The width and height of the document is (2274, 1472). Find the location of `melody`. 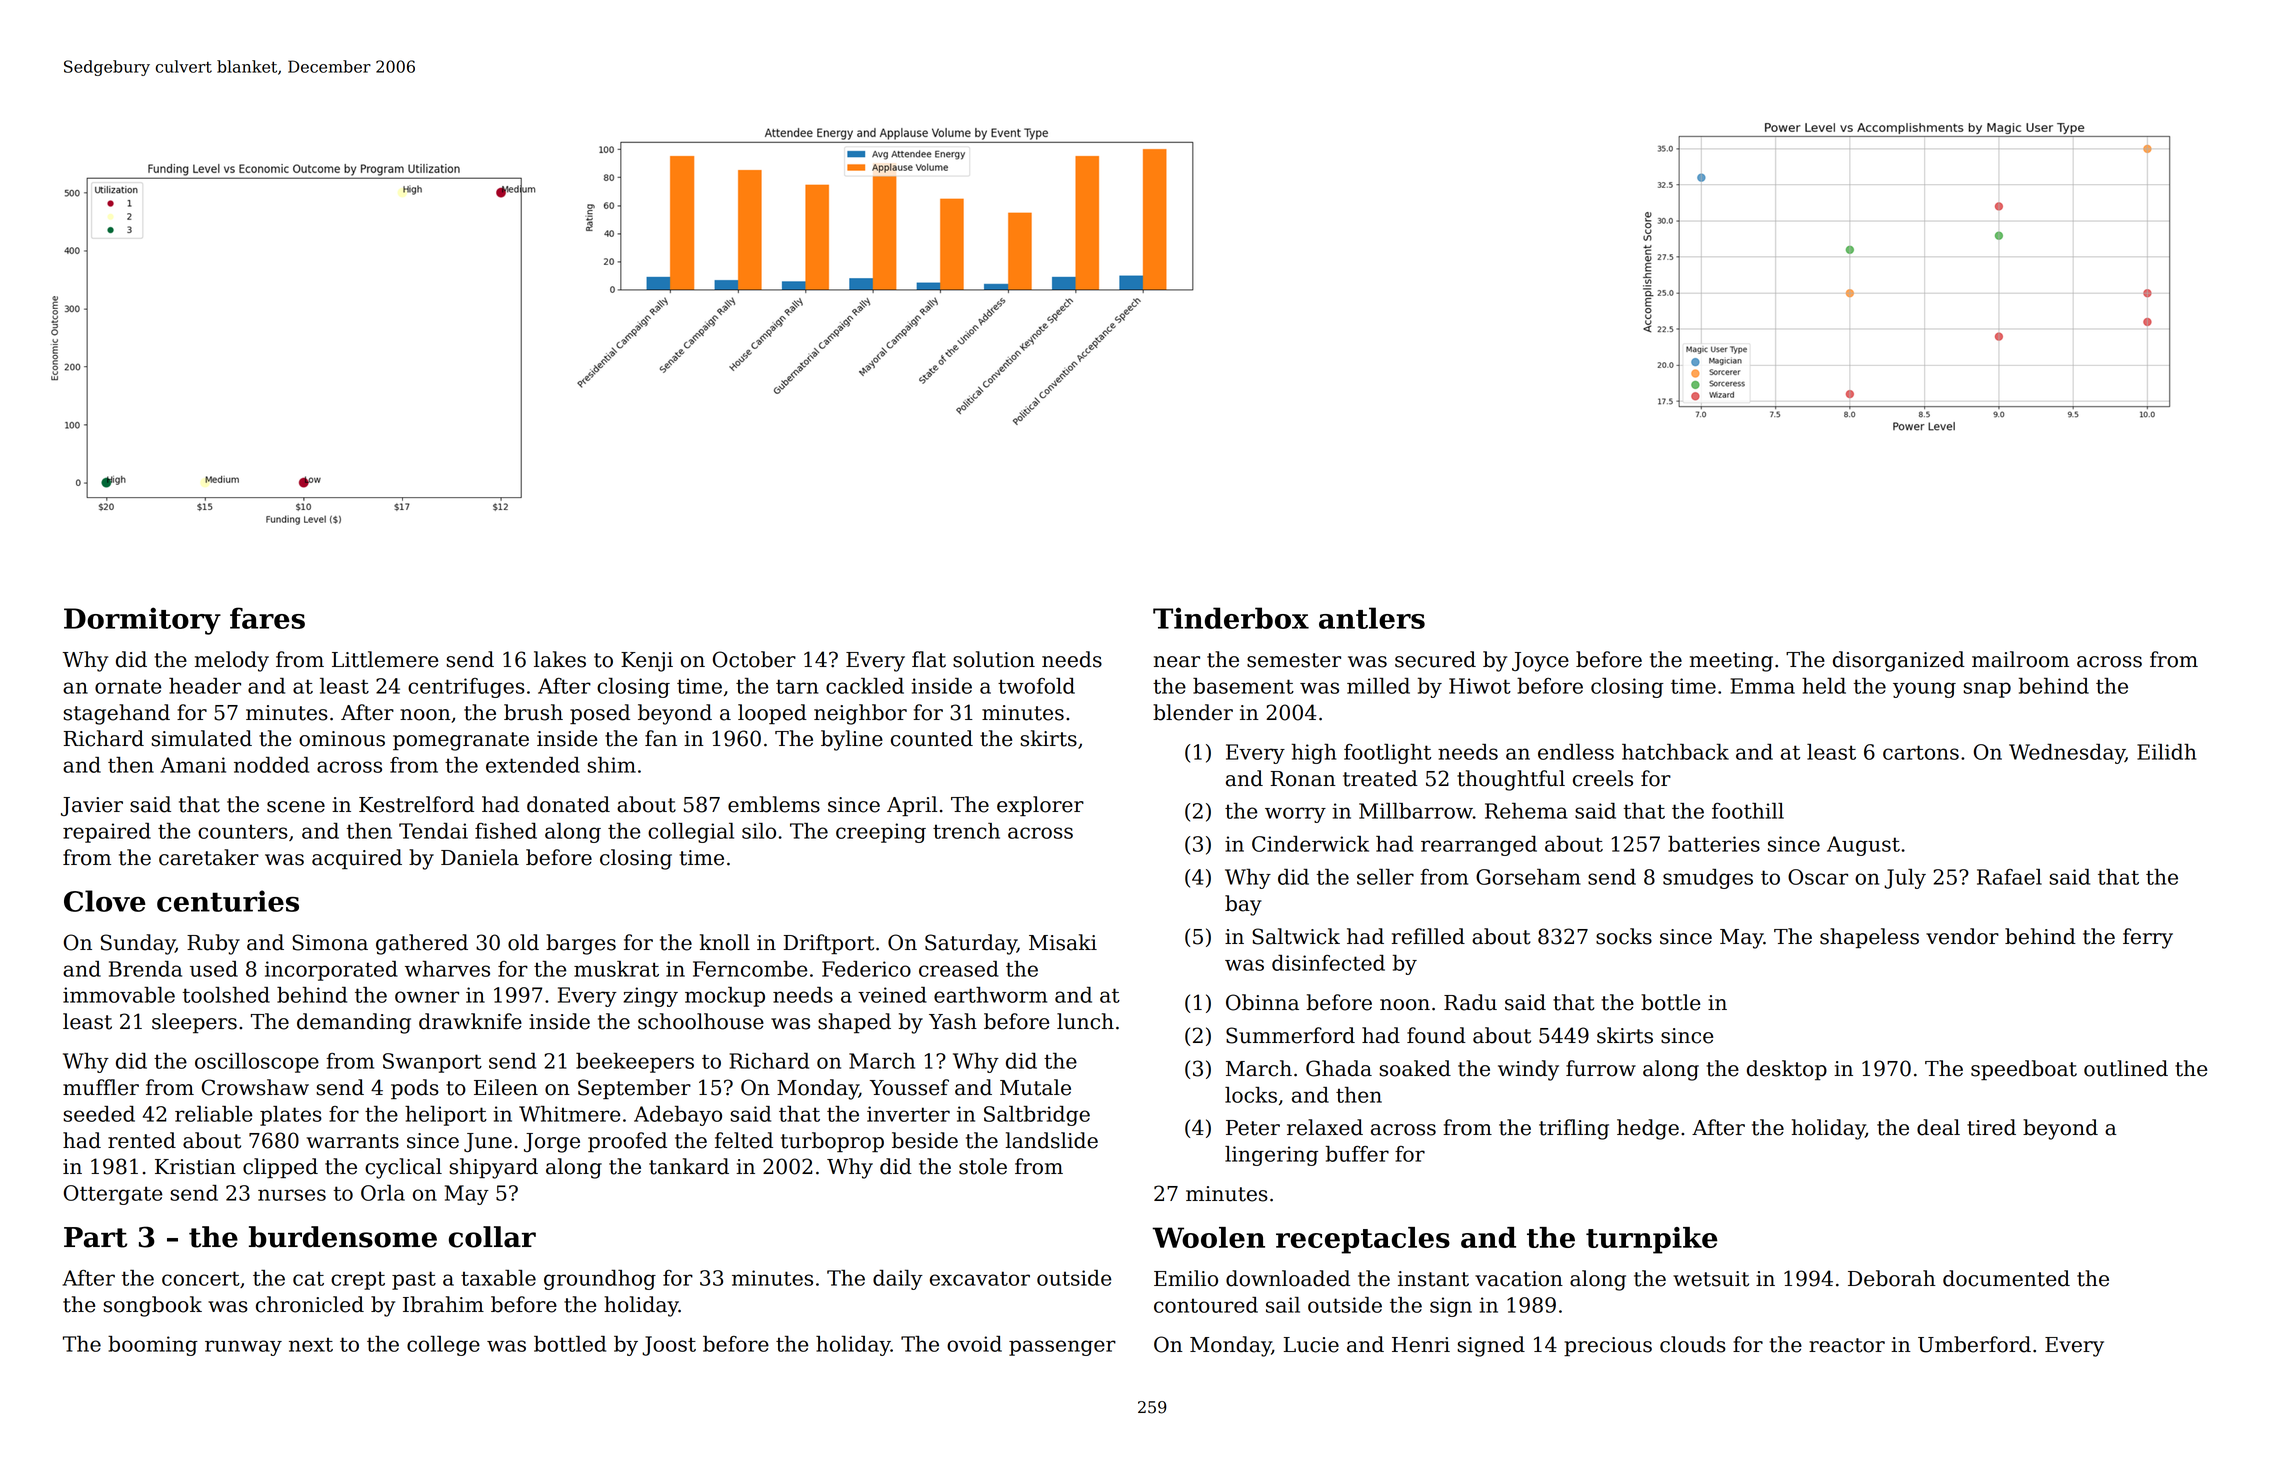

melody is located at coordinates (232, 661).
